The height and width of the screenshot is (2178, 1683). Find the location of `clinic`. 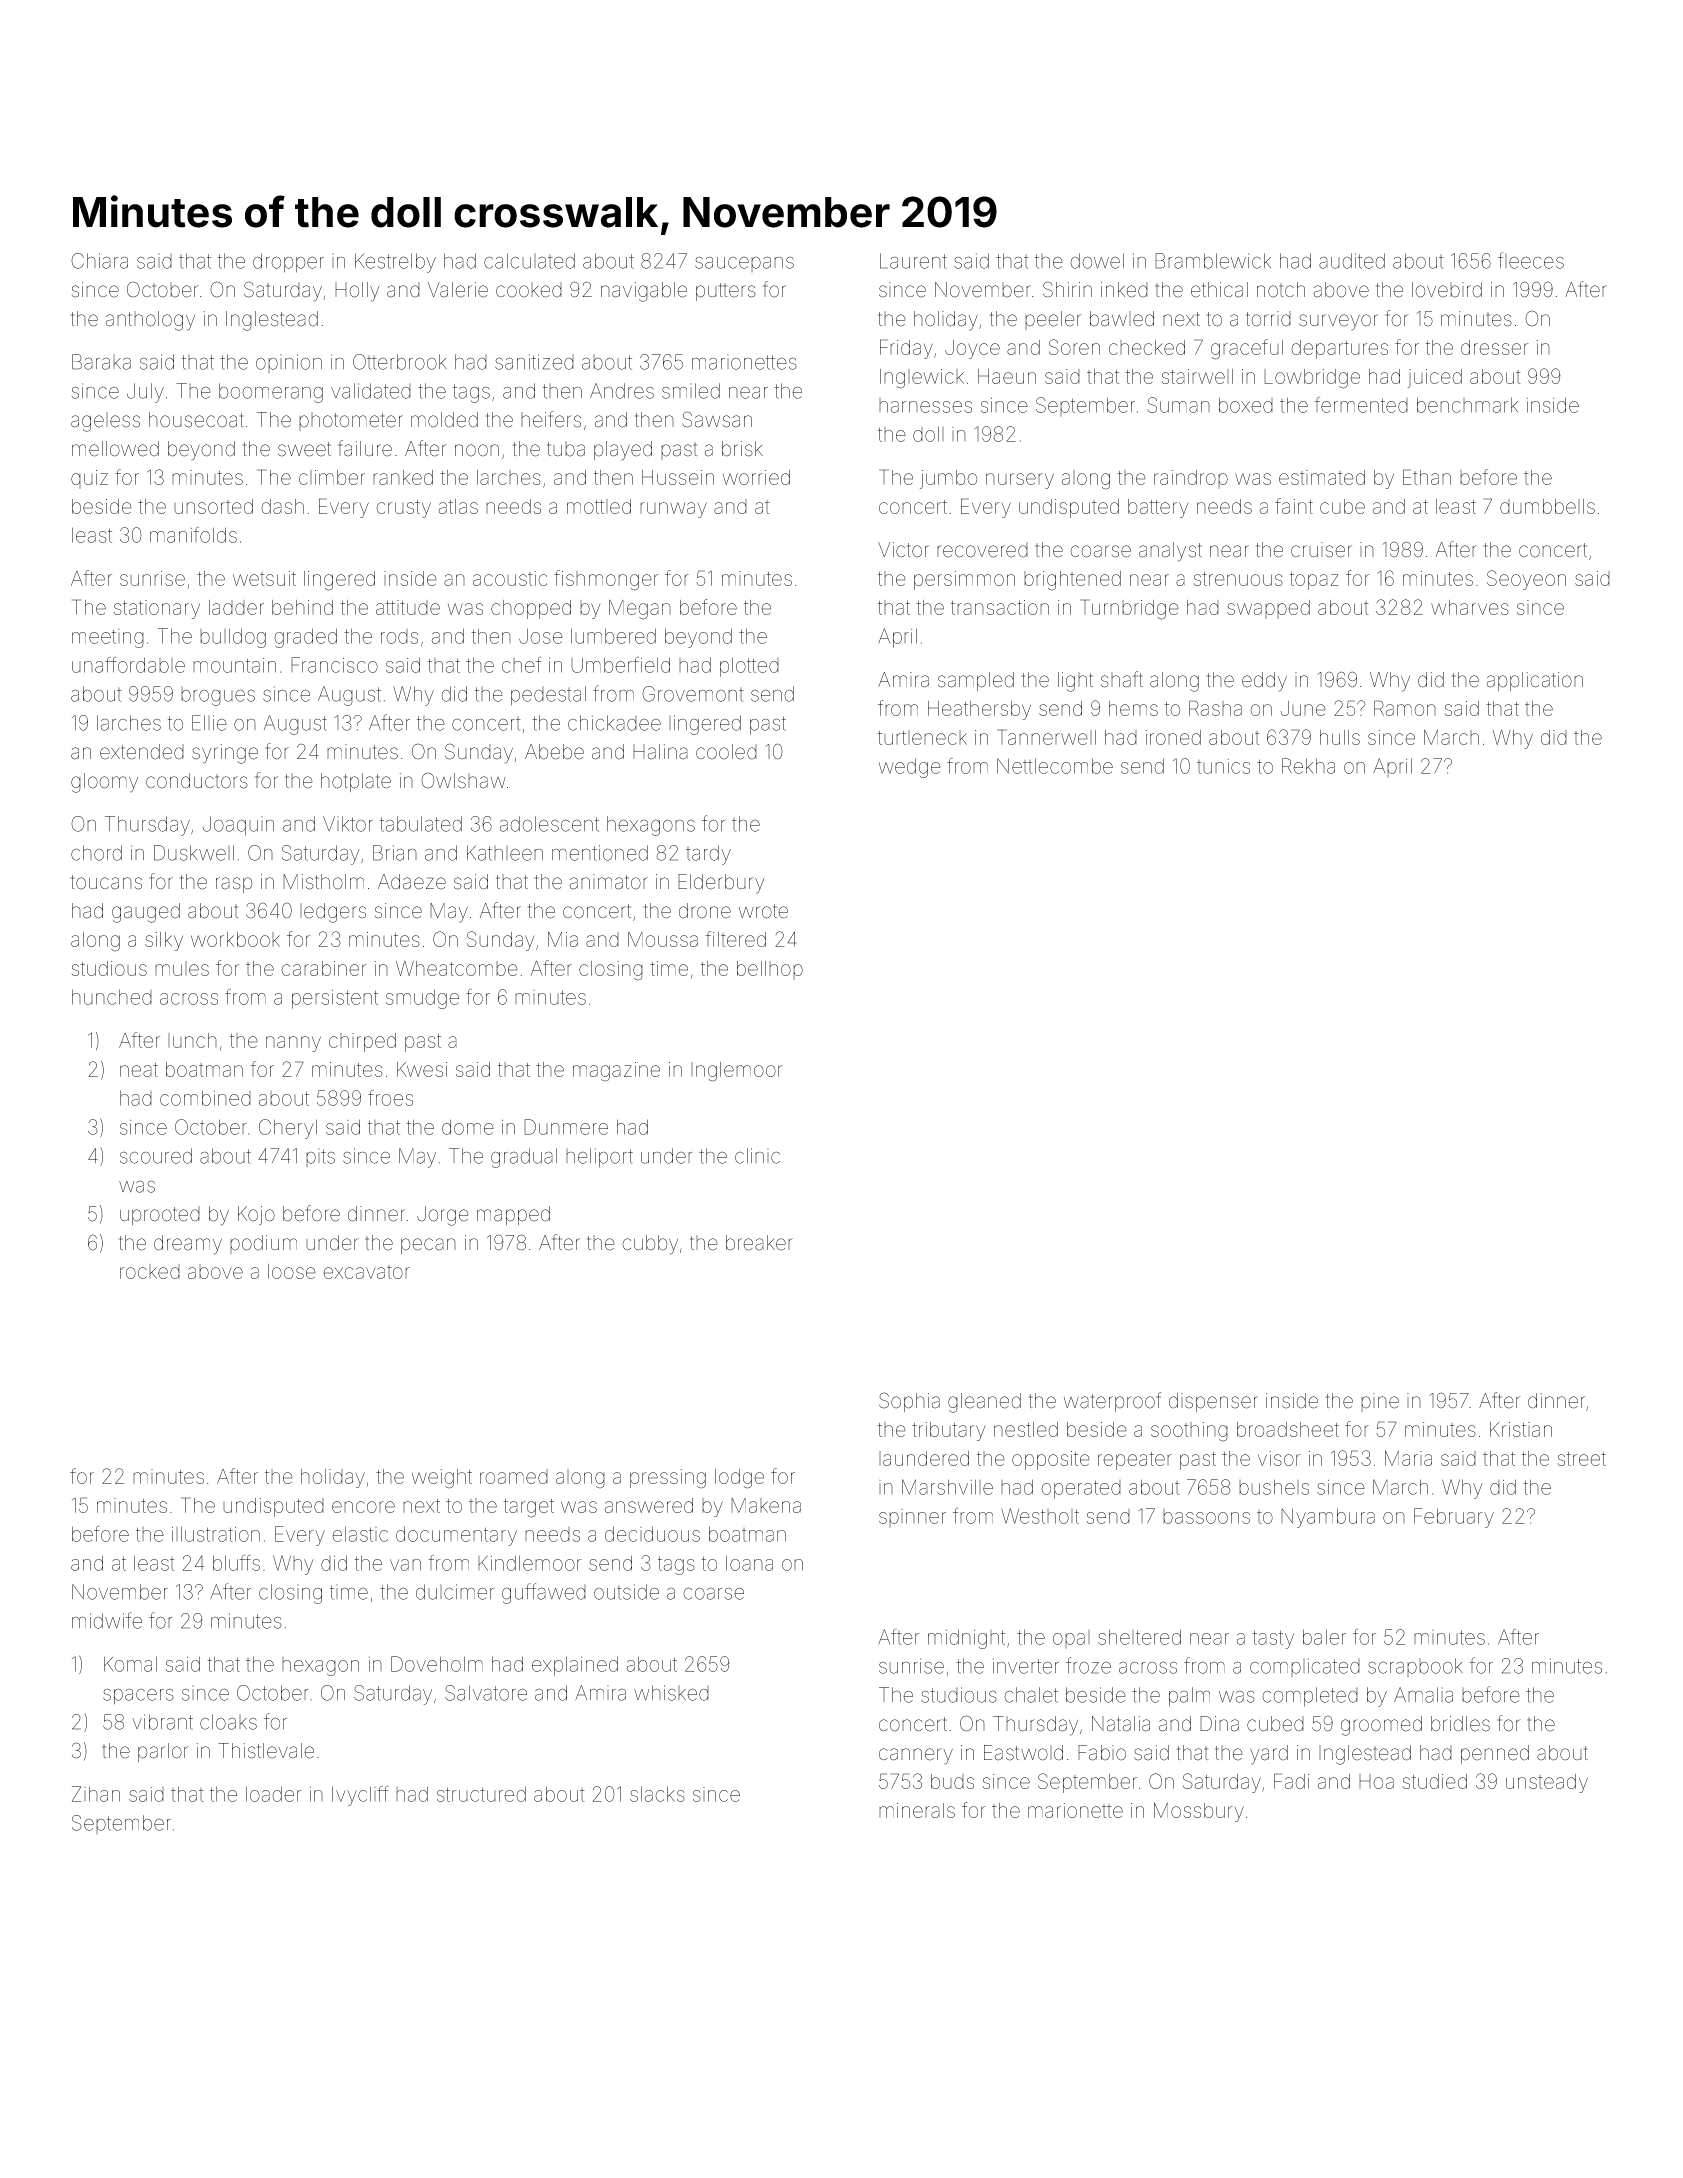

clinic is located at coordinates (757, 1156).
